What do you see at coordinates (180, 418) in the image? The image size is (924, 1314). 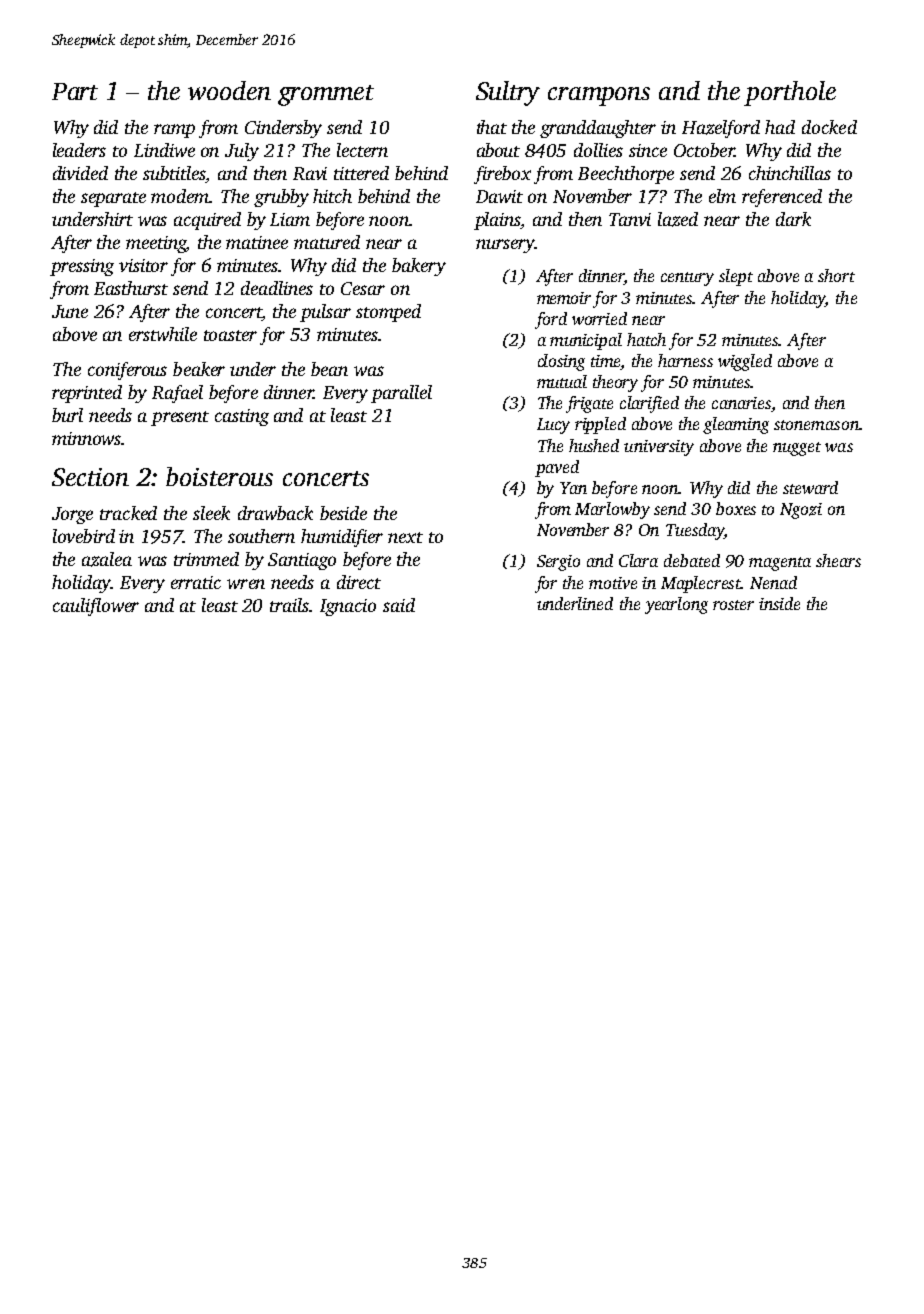 I see `present` at bounding box center [180, 418].
